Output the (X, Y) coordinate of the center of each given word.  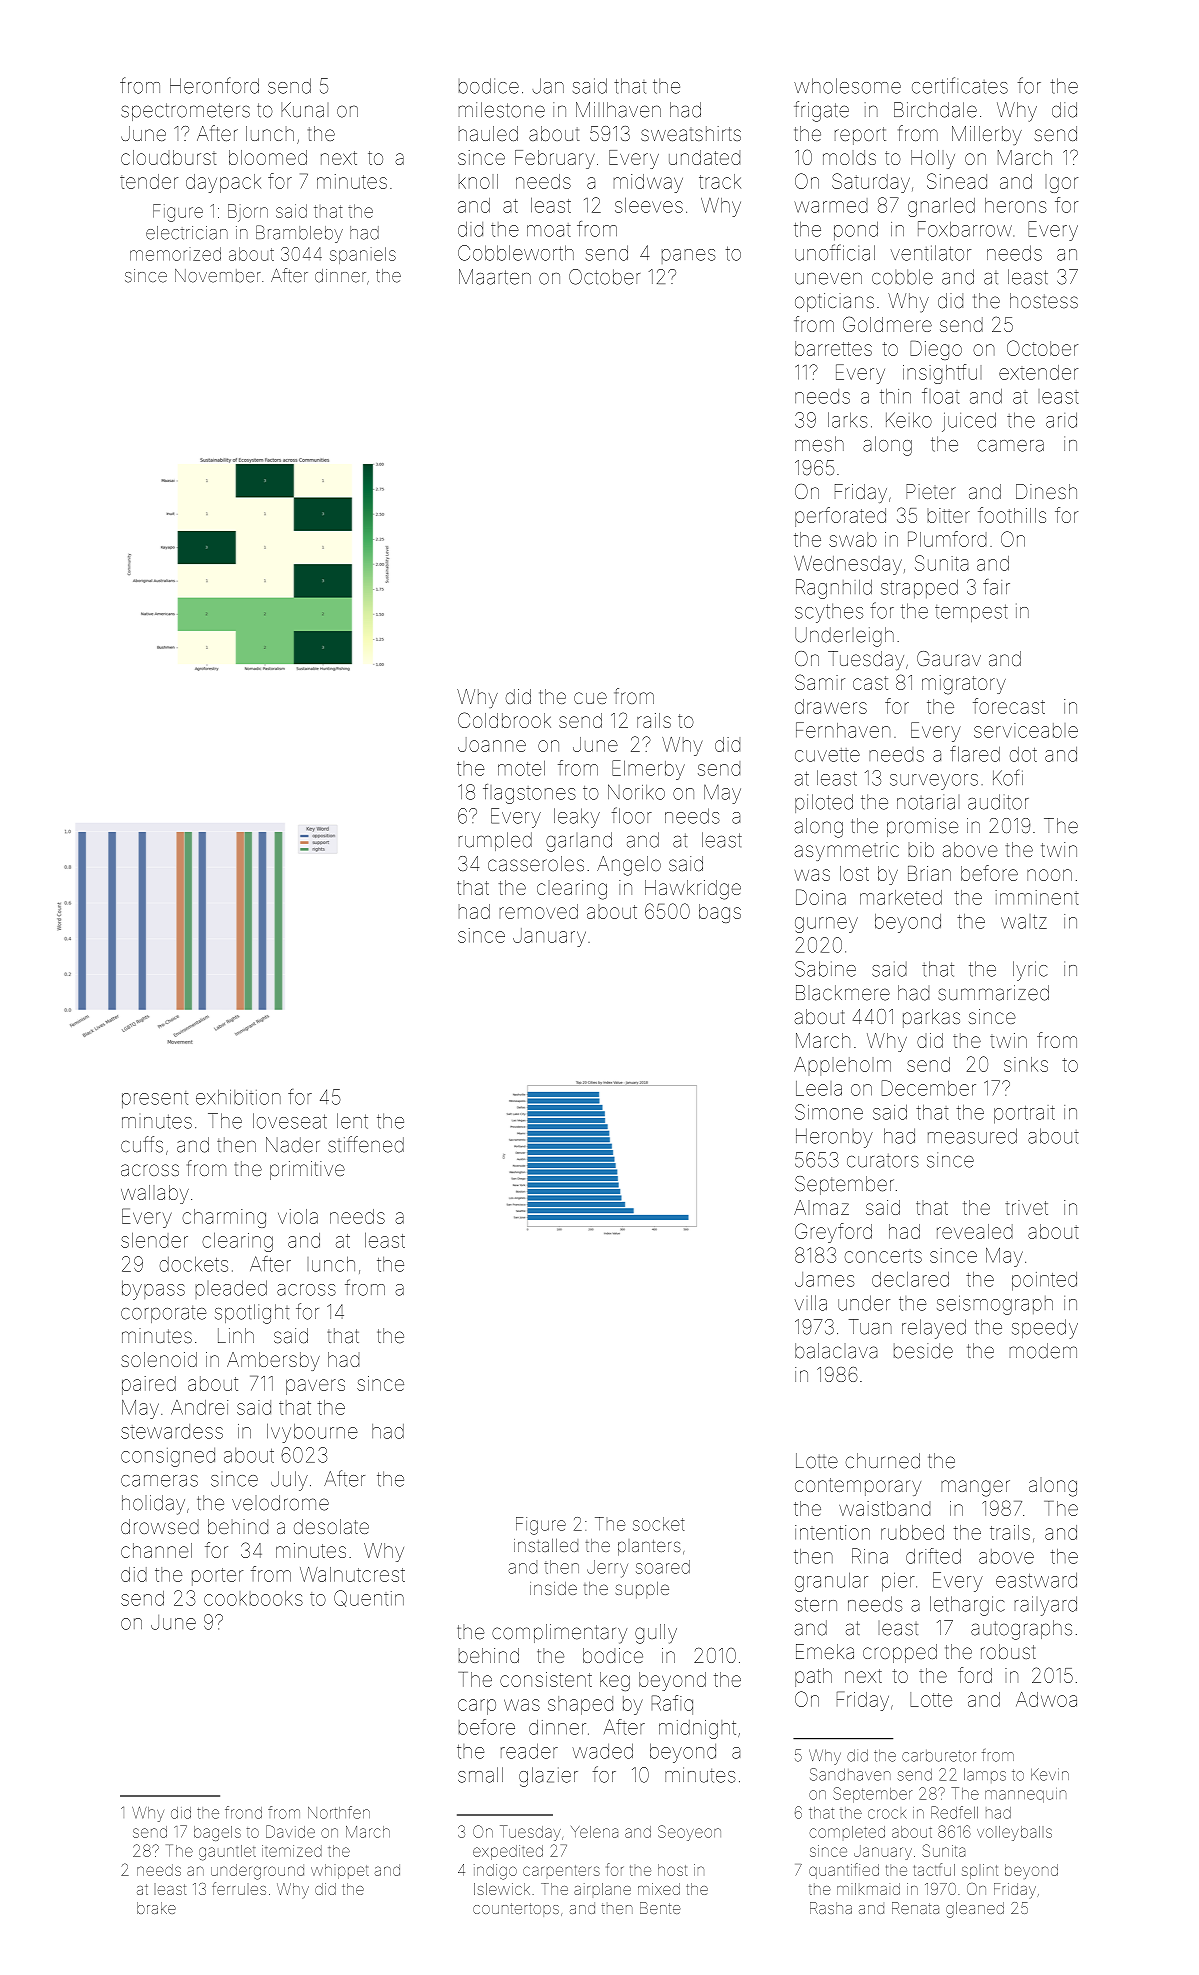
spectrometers (185, 112)
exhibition (238, 1097)
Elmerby (648, 770)
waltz (1024, 921)
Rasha (831, 1908)
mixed (659, 1889)
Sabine (825, 969)
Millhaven (618, 110)
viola (298, 1216)
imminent (1037, 897)
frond (243, 1812)
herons (1016, 205)
